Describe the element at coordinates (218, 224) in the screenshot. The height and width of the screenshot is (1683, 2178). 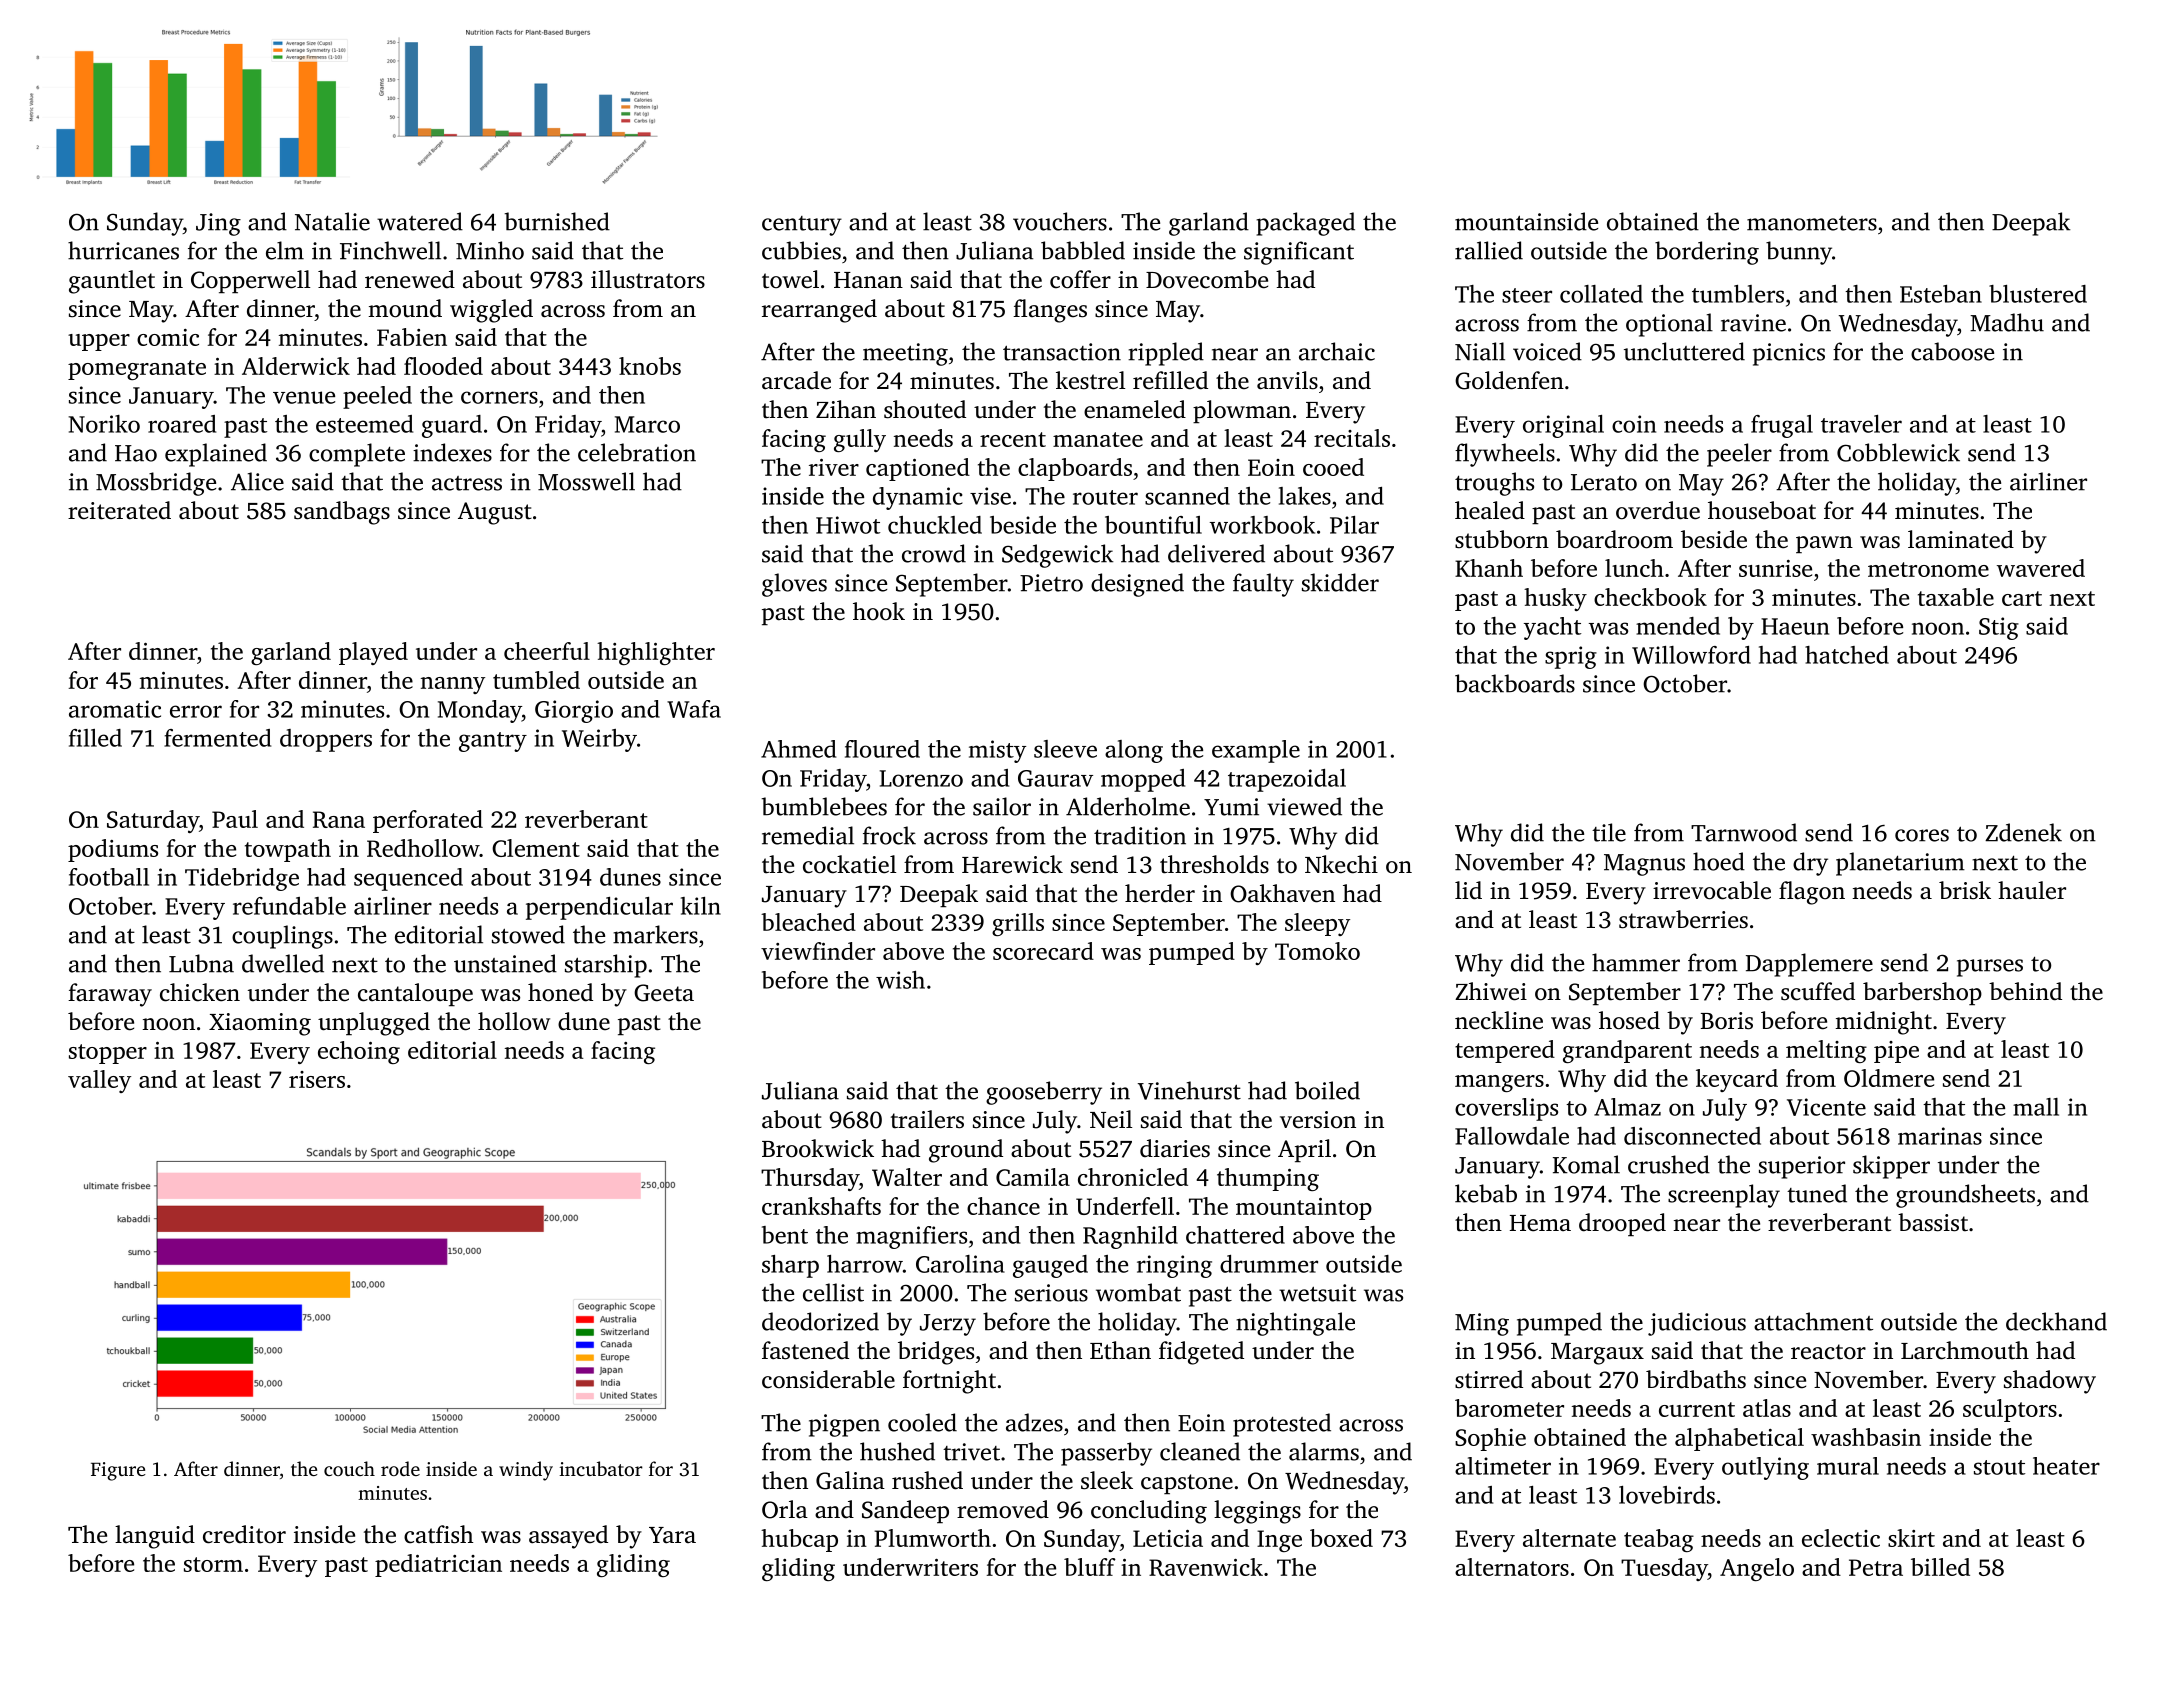
I see `Jing` at that location.
